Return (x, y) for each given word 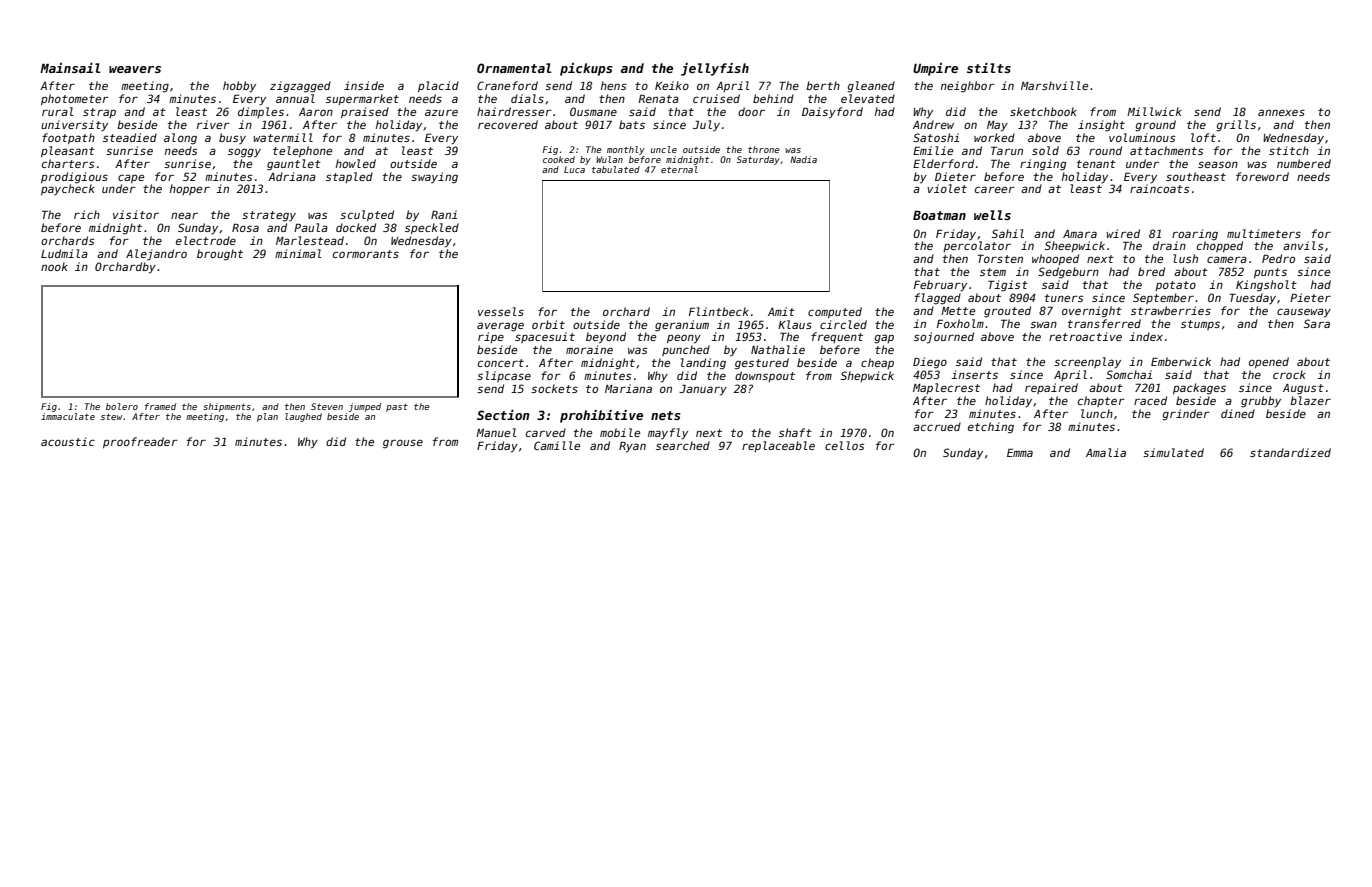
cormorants (366, 254)
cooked (559, 159)
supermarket (362, 99)
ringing (1043, 165)
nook (54, 266)
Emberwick (1181, 361)
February (940, 286)
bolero (122, 406)
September (1163, 298)
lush (1185, 258)
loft (1203, 137)
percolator (977, 246)
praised (365, 112)
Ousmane (593, 111)
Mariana (628, 388)
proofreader (140, 442)
